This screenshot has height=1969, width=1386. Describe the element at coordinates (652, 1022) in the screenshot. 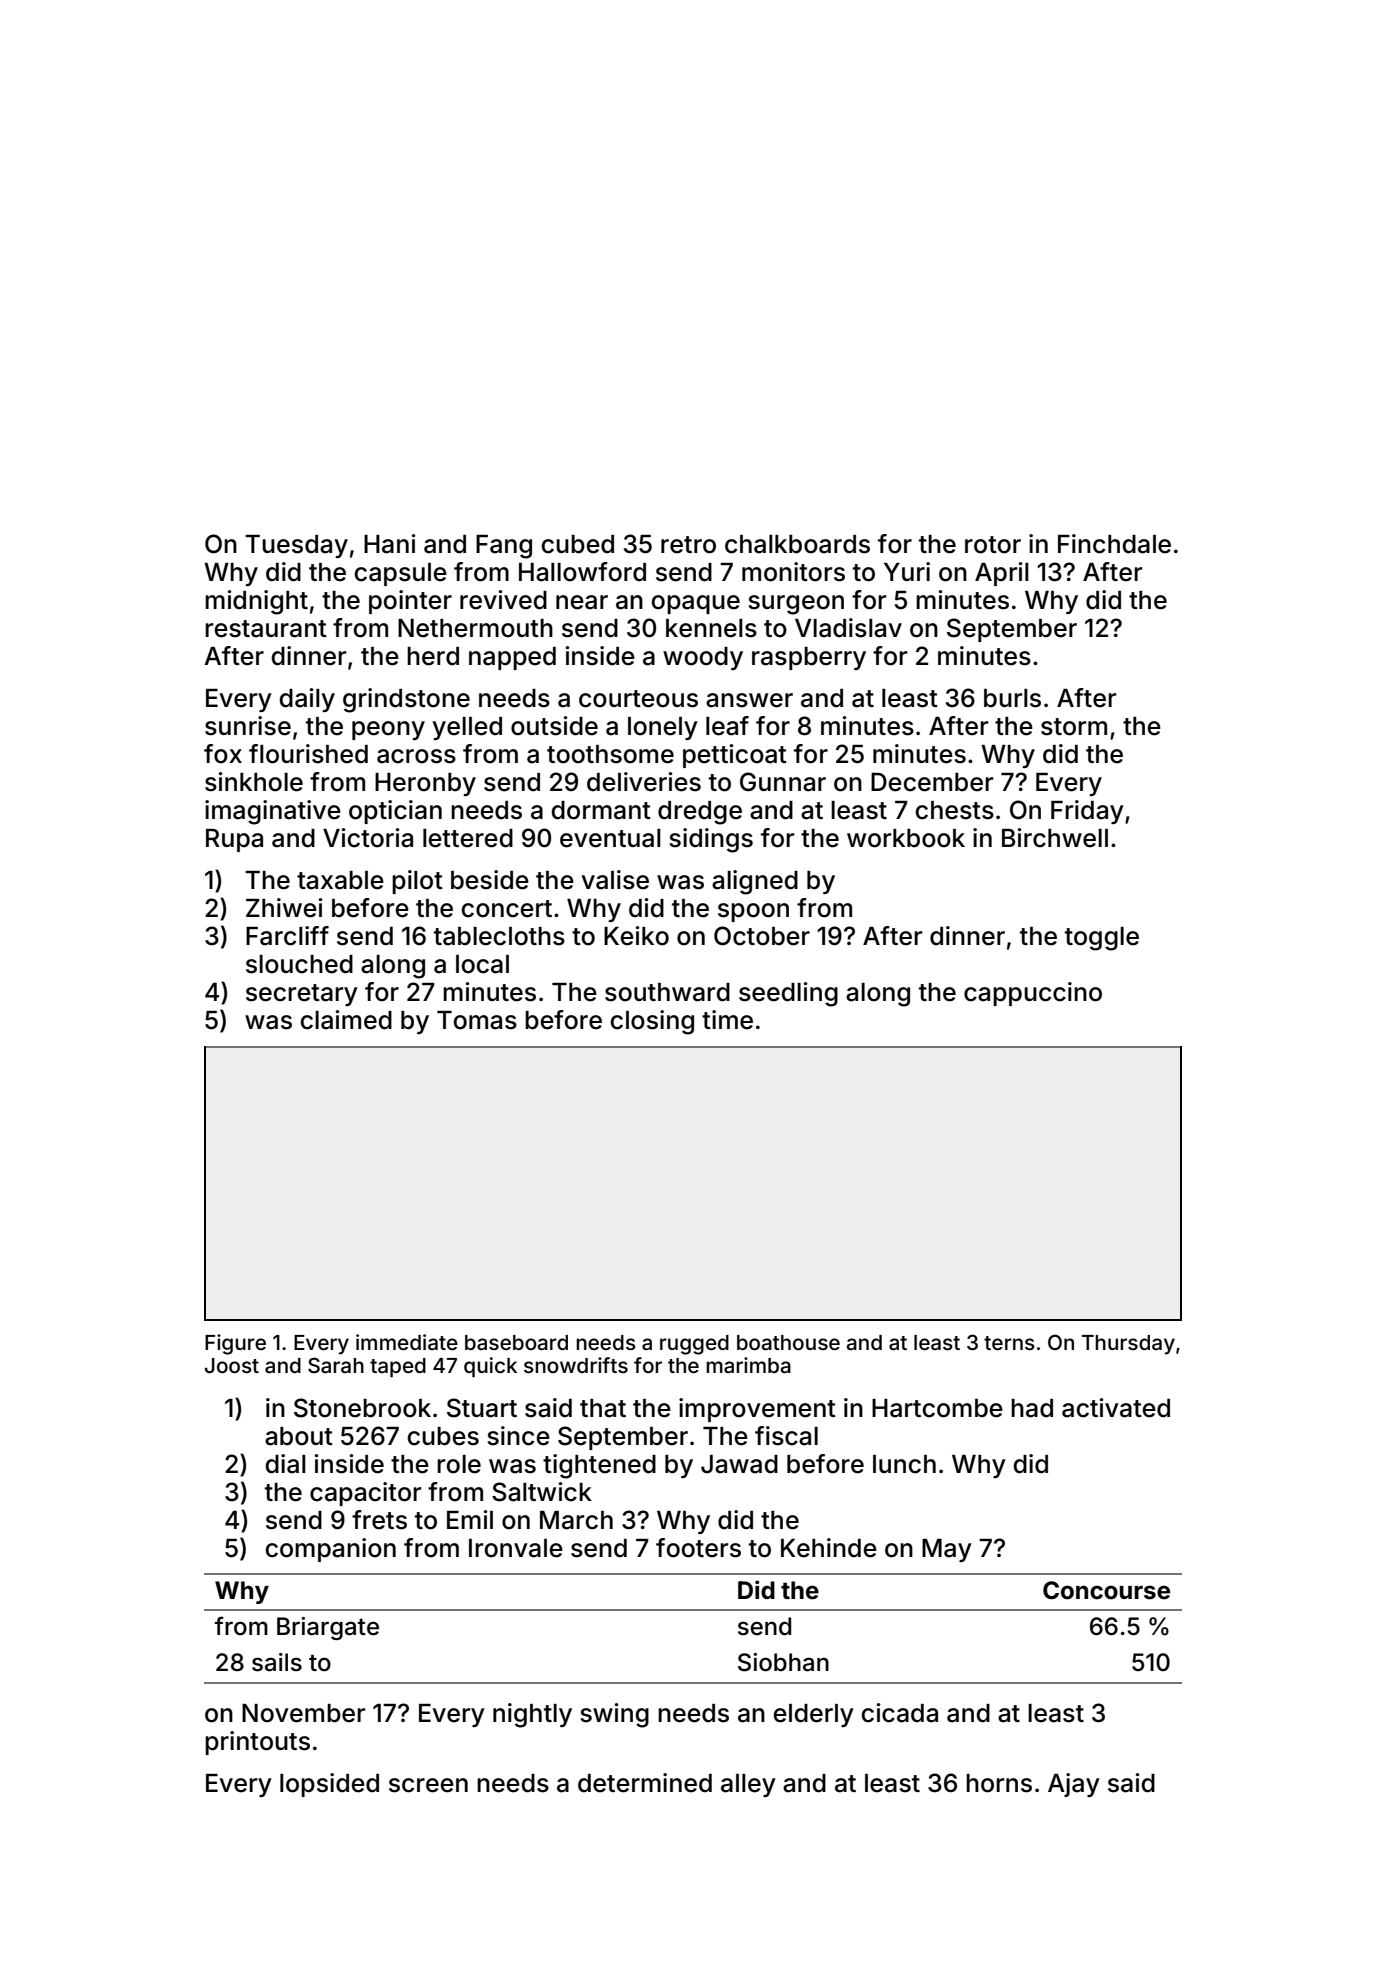

I see `closing` at that location.
